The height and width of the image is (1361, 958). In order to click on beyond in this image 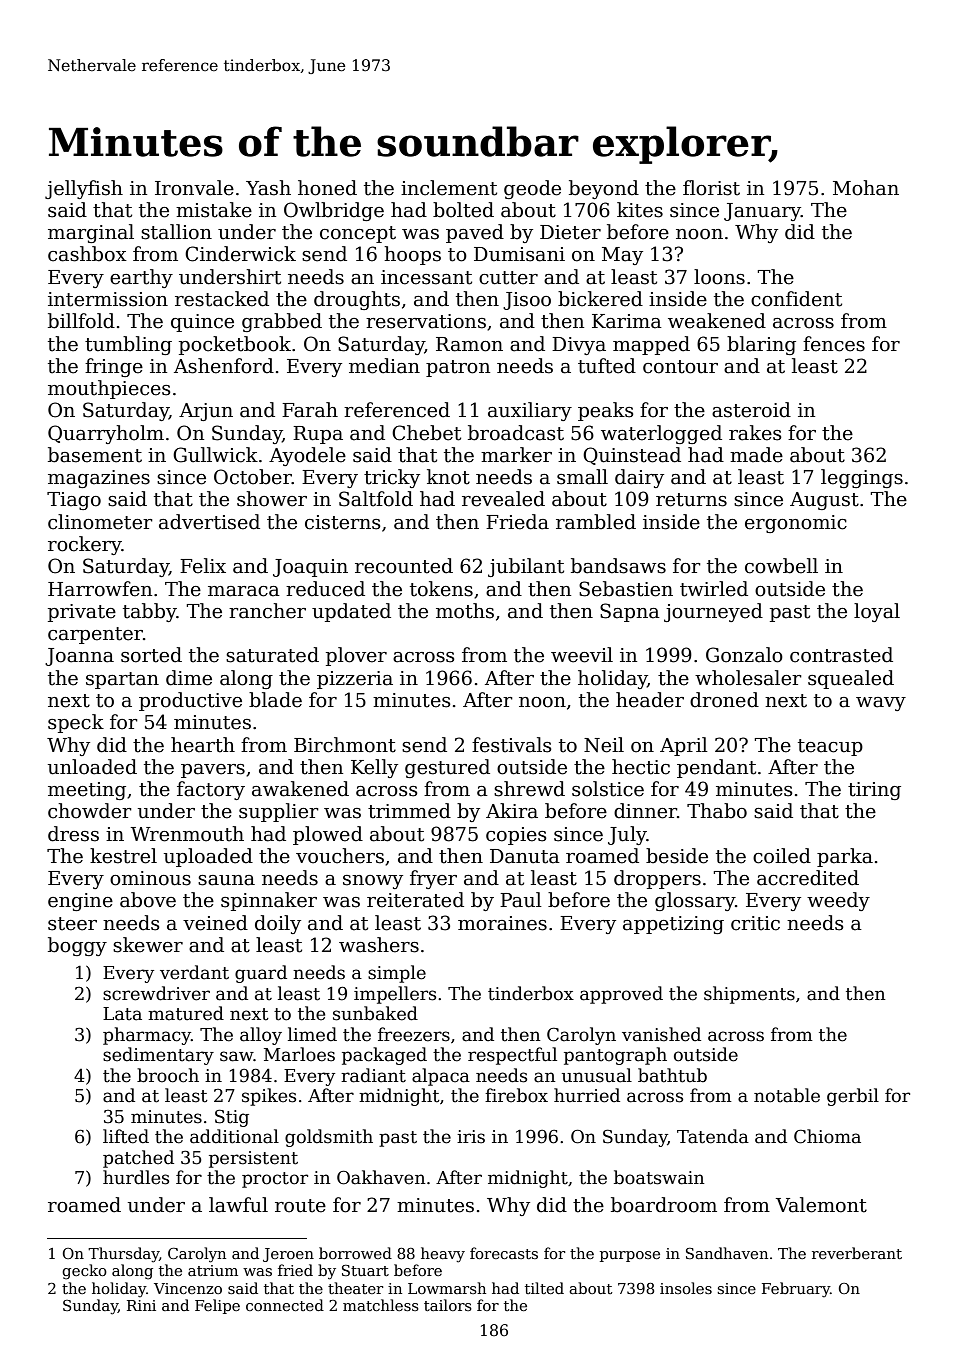, I will do `click(604, 189)`.
